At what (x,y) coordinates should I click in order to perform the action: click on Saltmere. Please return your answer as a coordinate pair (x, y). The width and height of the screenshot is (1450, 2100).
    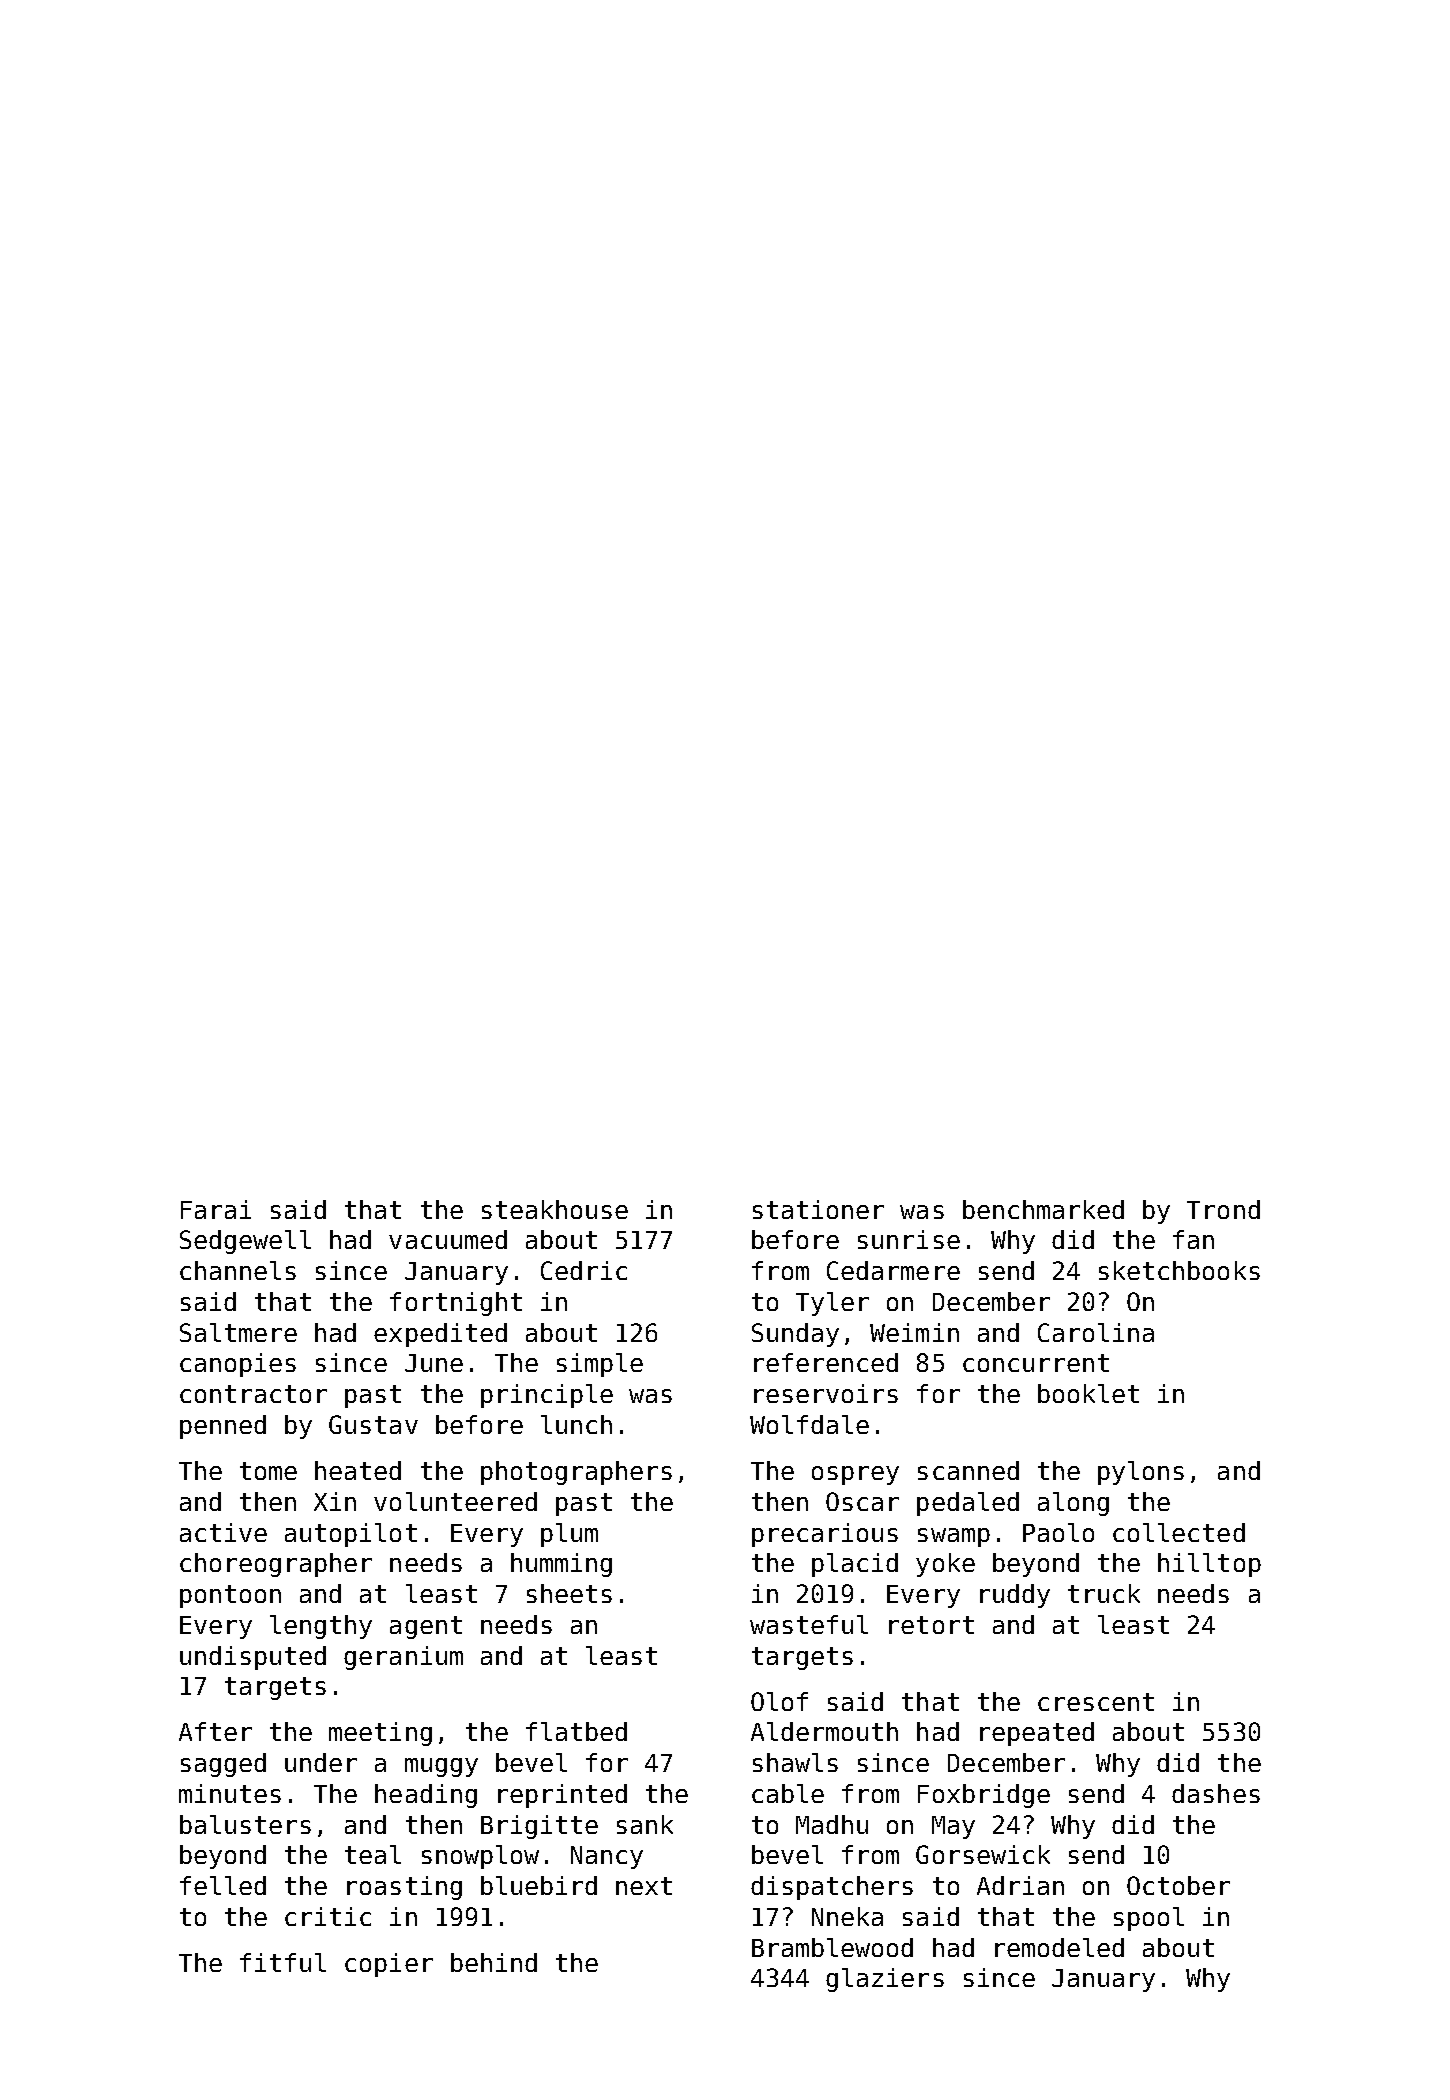
    Looking at the image, I should click on (238, 1332).
